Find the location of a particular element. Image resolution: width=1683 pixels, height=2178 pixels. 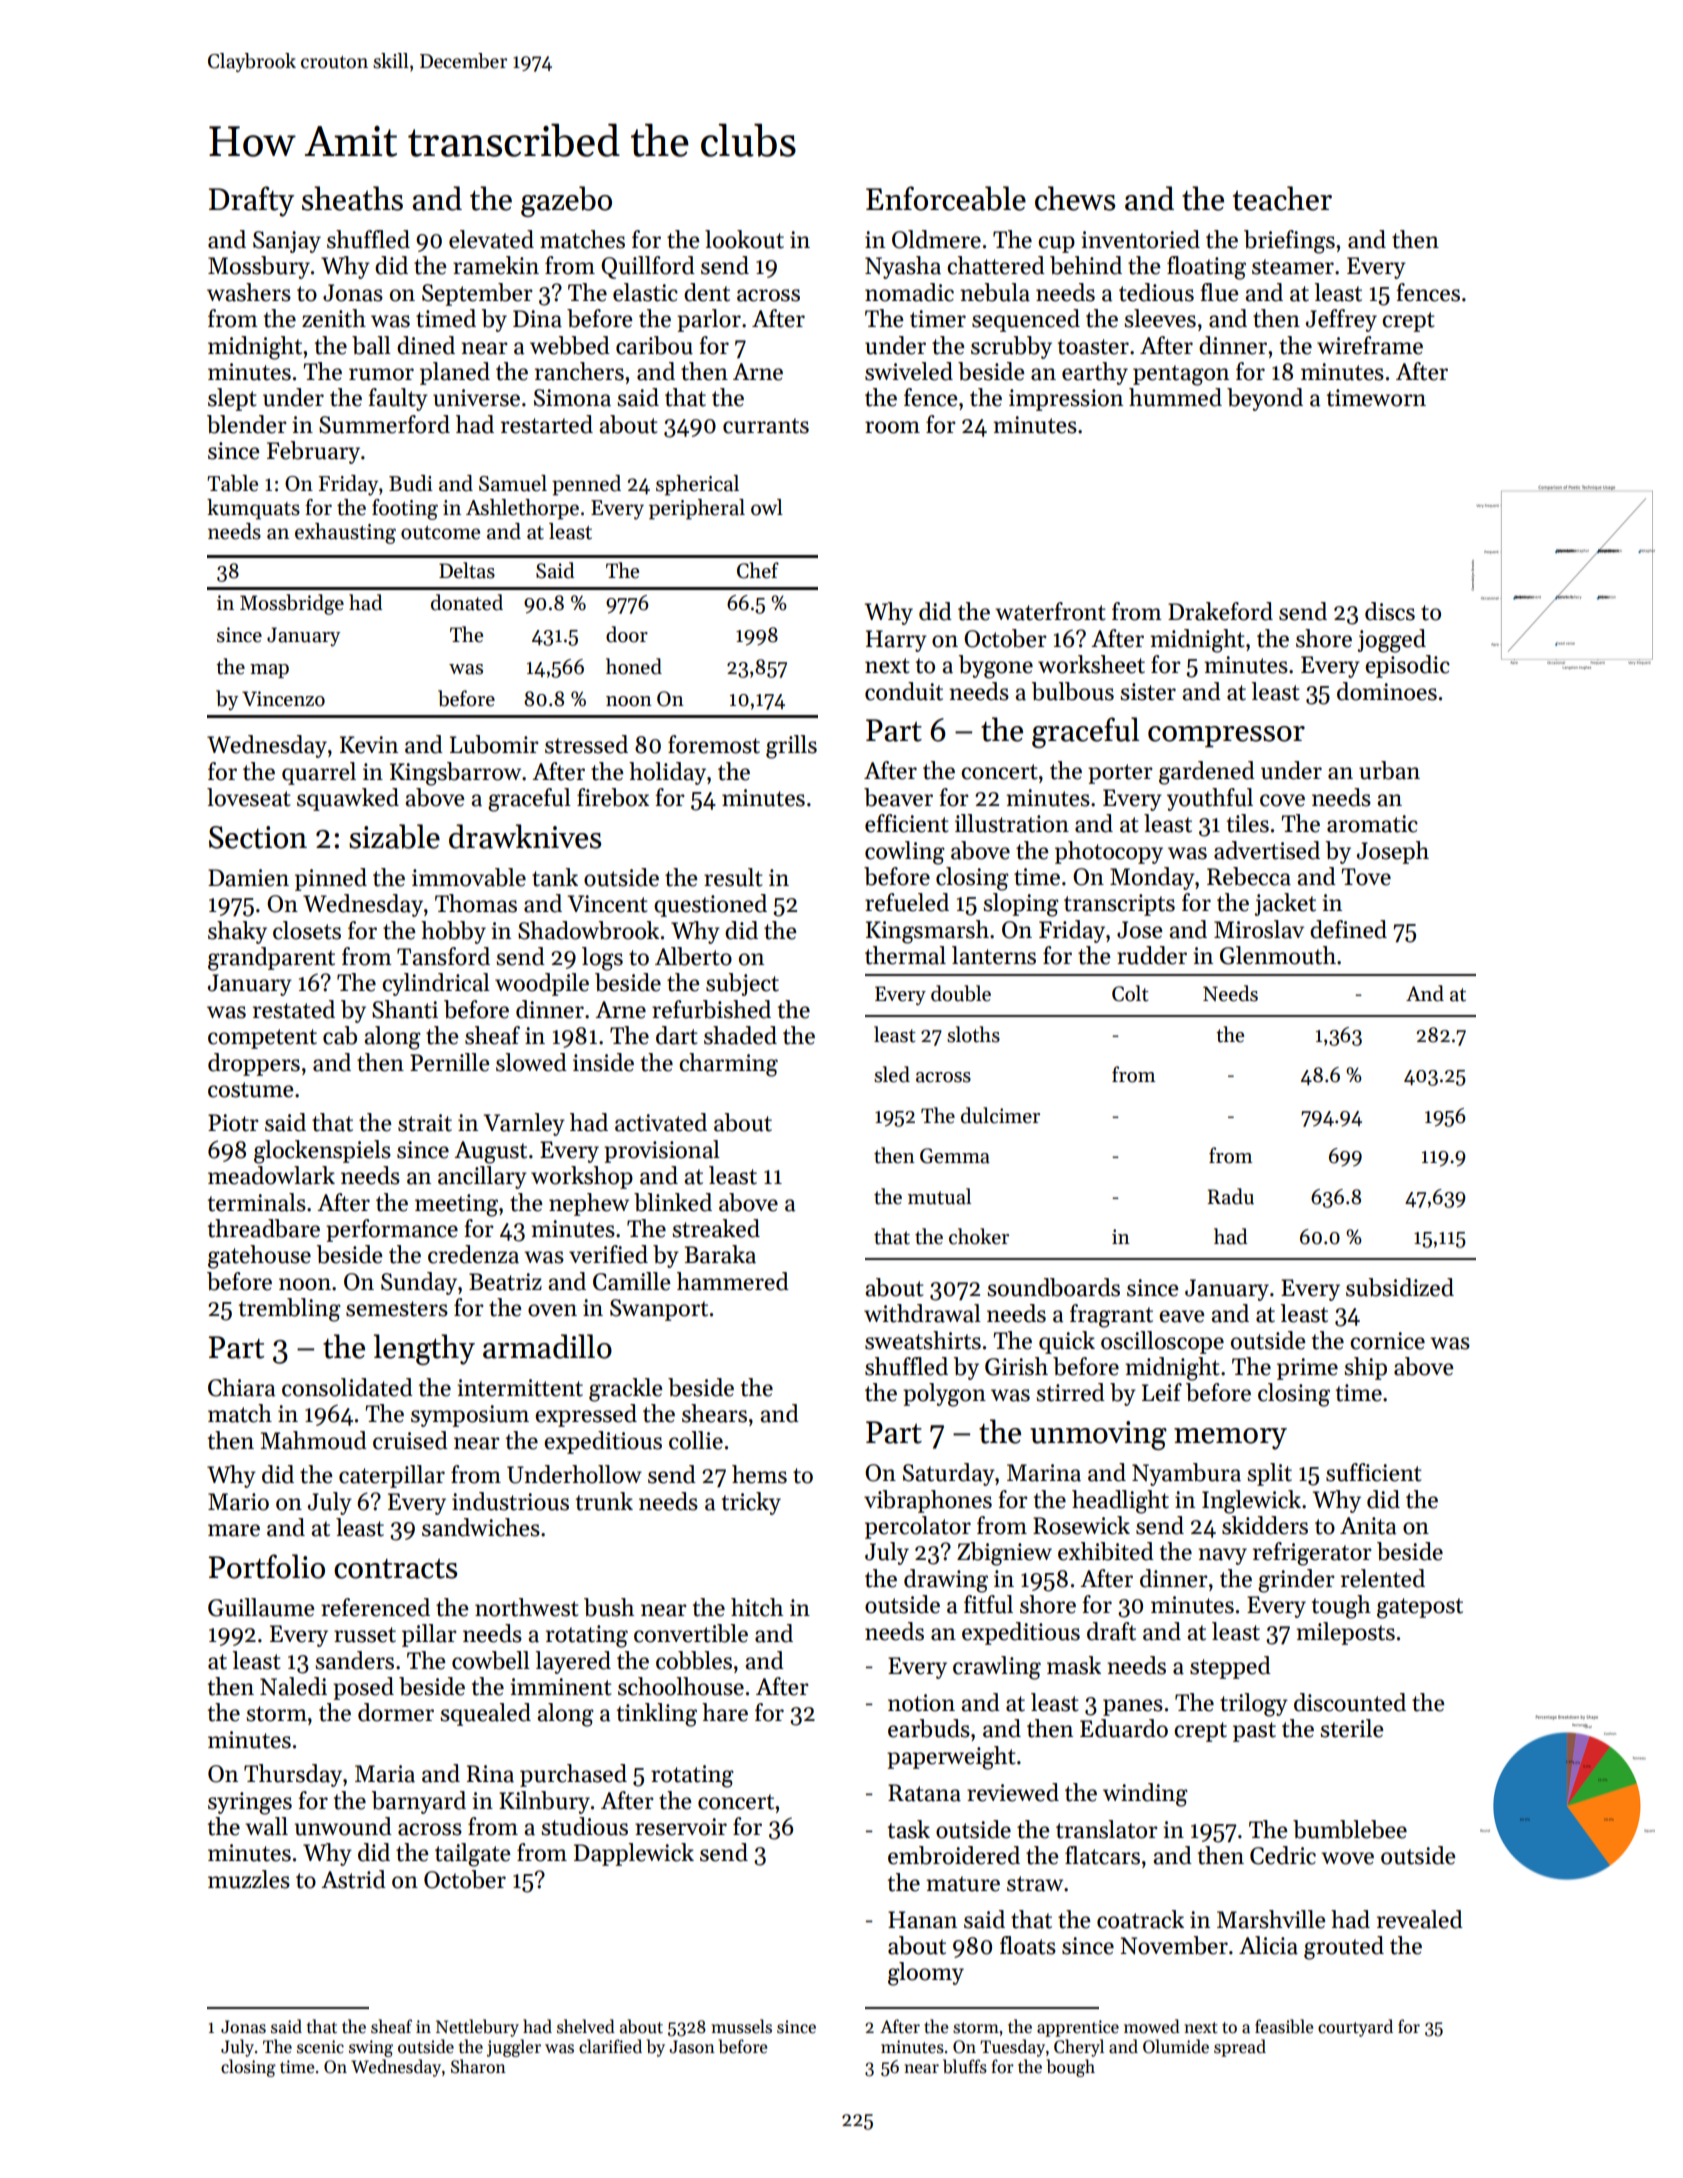

ship is located at coordinates (1365, 1368).
